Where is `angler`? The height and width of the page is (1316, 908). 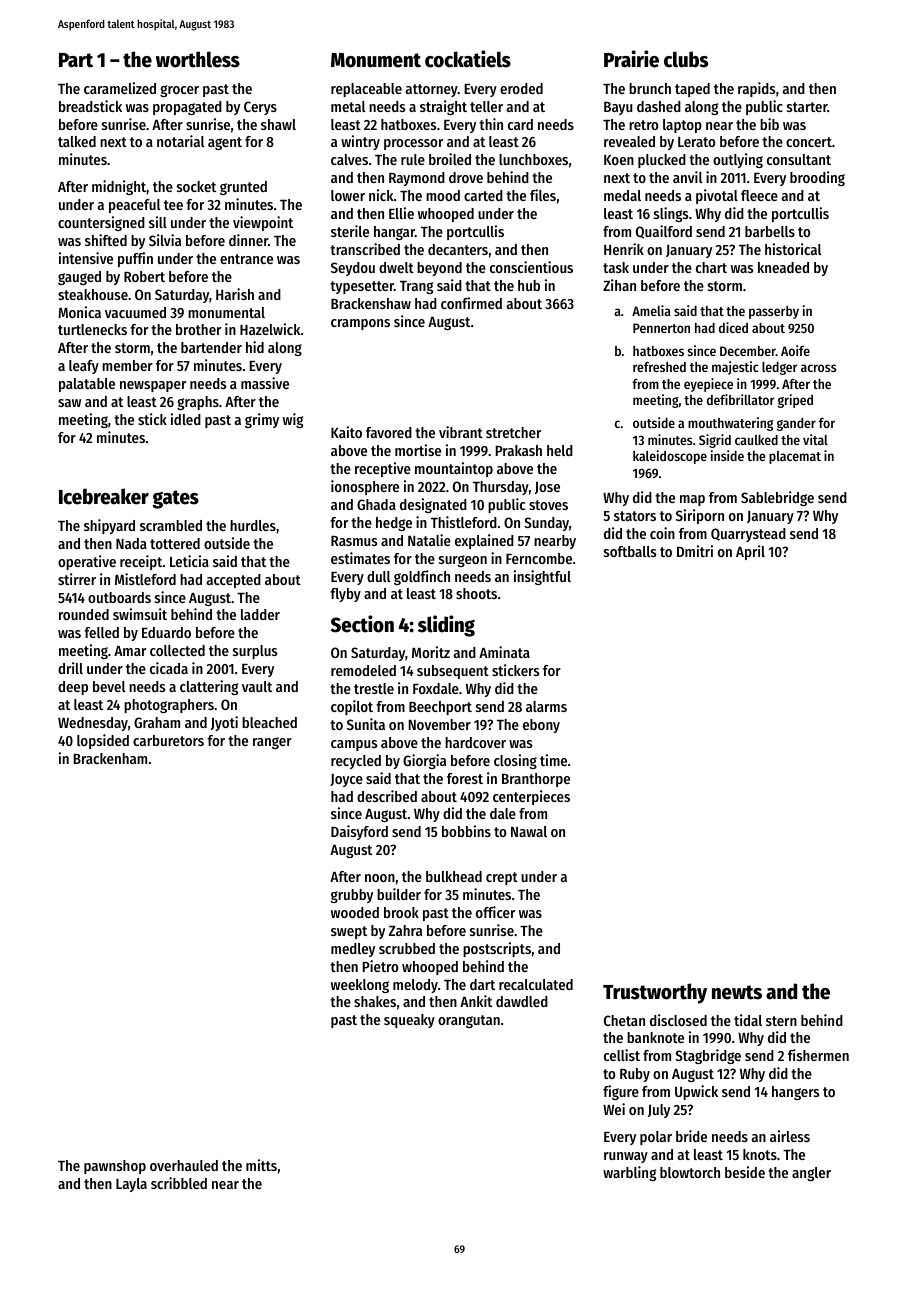
angler is located at coordinates (811, 1174).
